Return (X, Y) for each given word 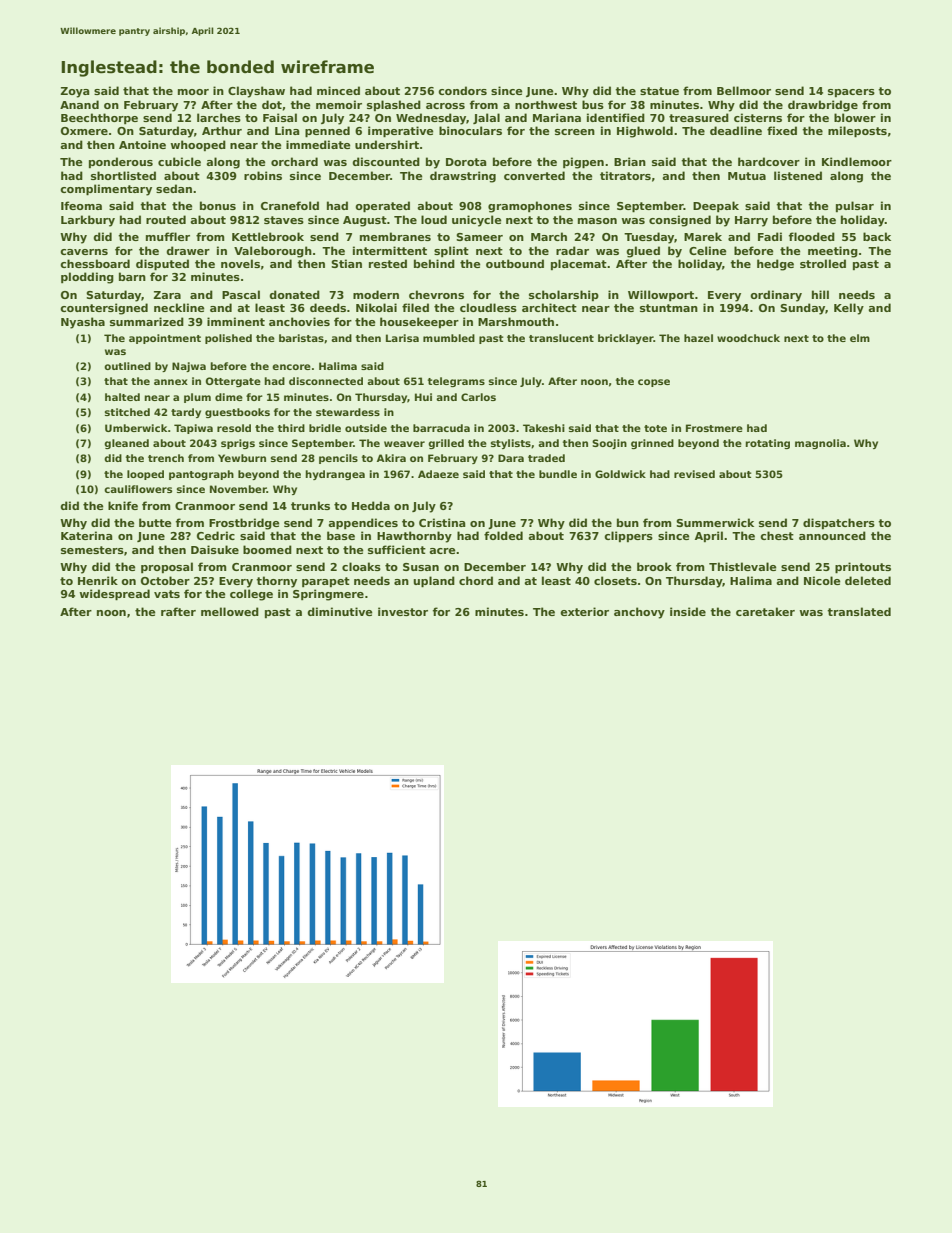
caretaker (765, 611)
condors (462, 90)
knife (123, 505)
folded (503, 535)
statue (659, 91)
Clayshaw (256, 92)
